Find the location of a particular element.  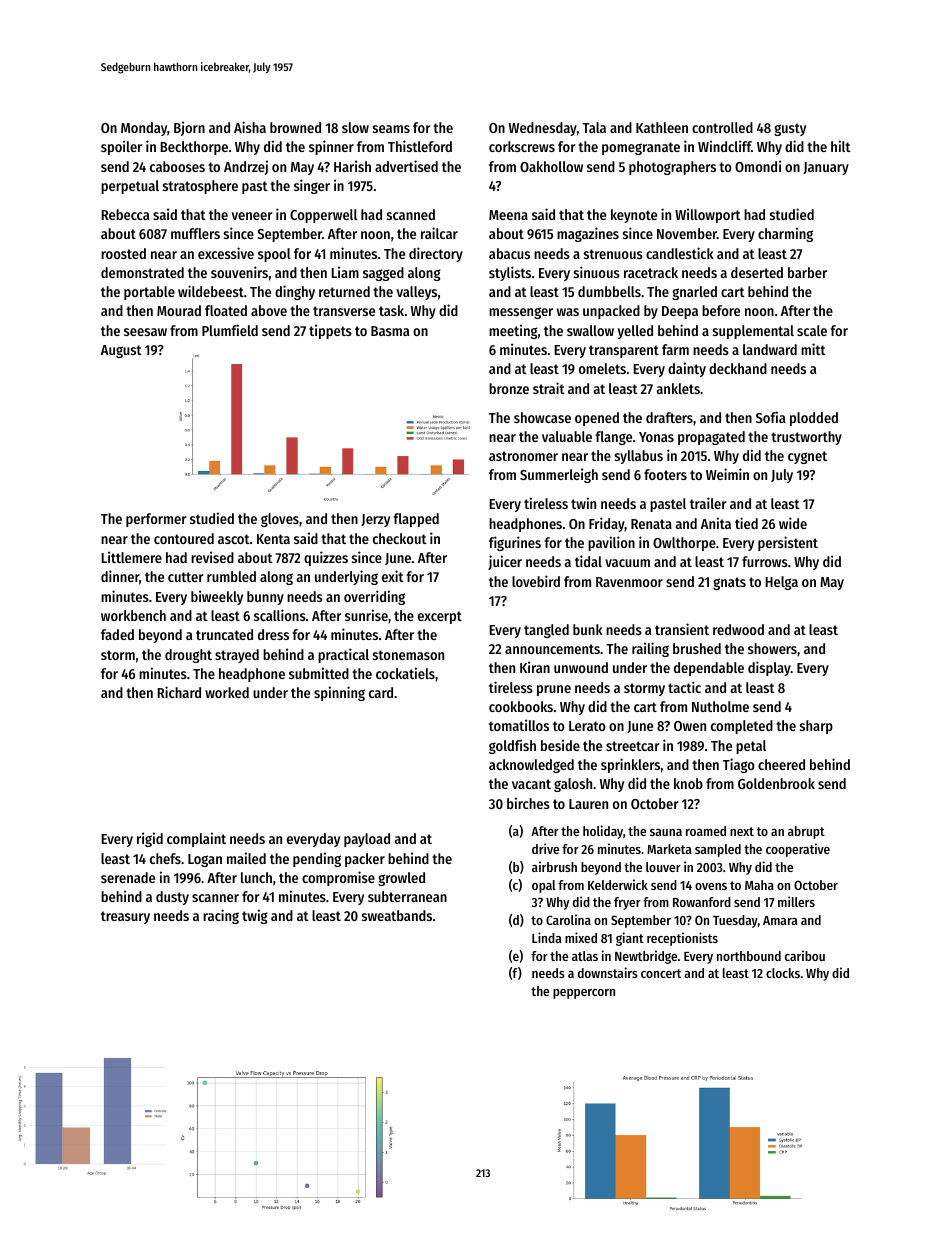

growled is located at coordinates (401, 879).
